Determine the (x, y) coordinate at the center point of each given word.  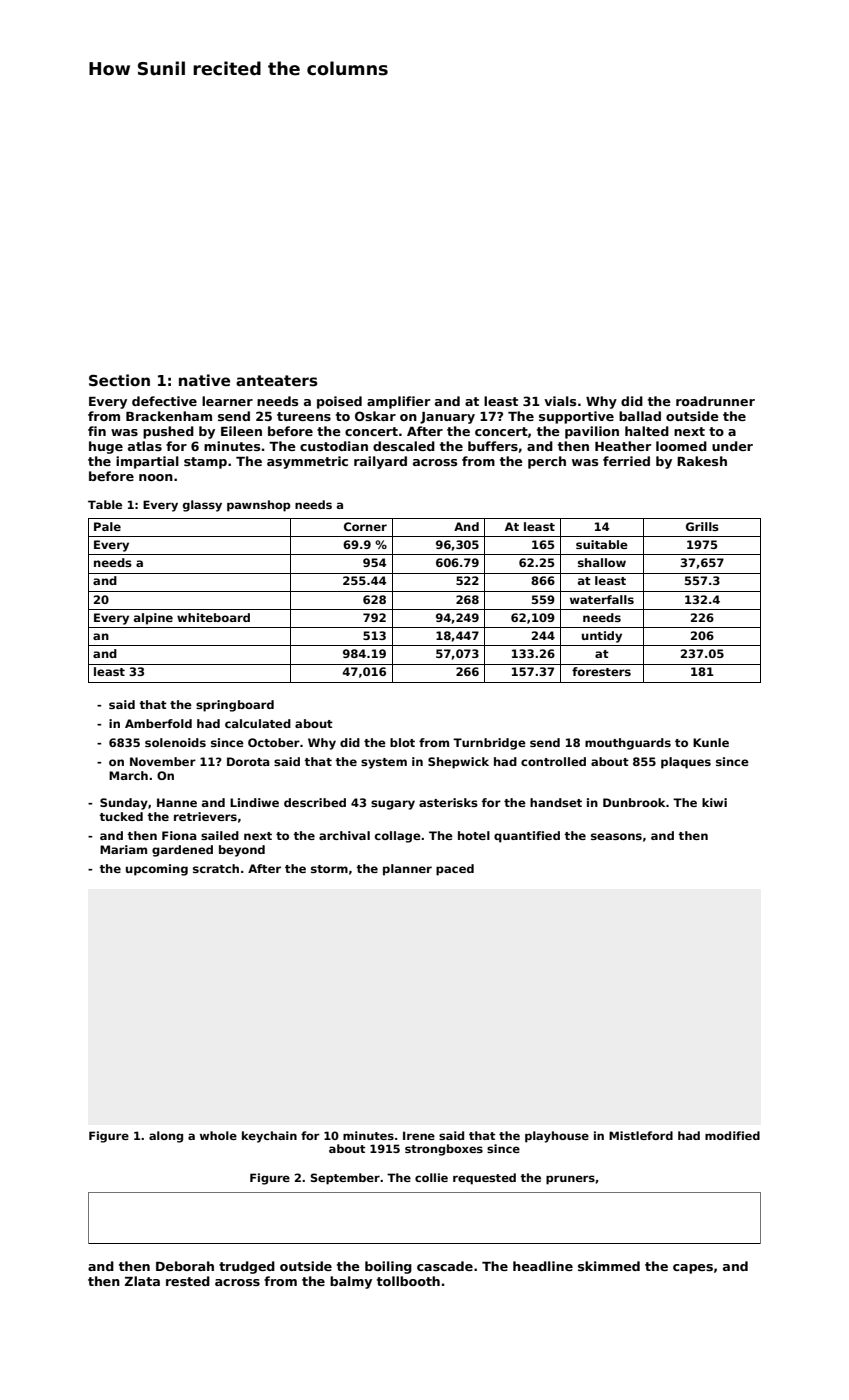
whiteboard (213, 617)
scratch (216, 868)
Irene (419, 1135)
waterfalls (602, 599)
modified (732, 1135)
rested (188, 1281)
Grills (702, 526)
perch (547, 462)
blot (402, 742)
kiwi (714, 802)
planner (407, 870)
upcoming (157, 870)
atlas (145, 446)
